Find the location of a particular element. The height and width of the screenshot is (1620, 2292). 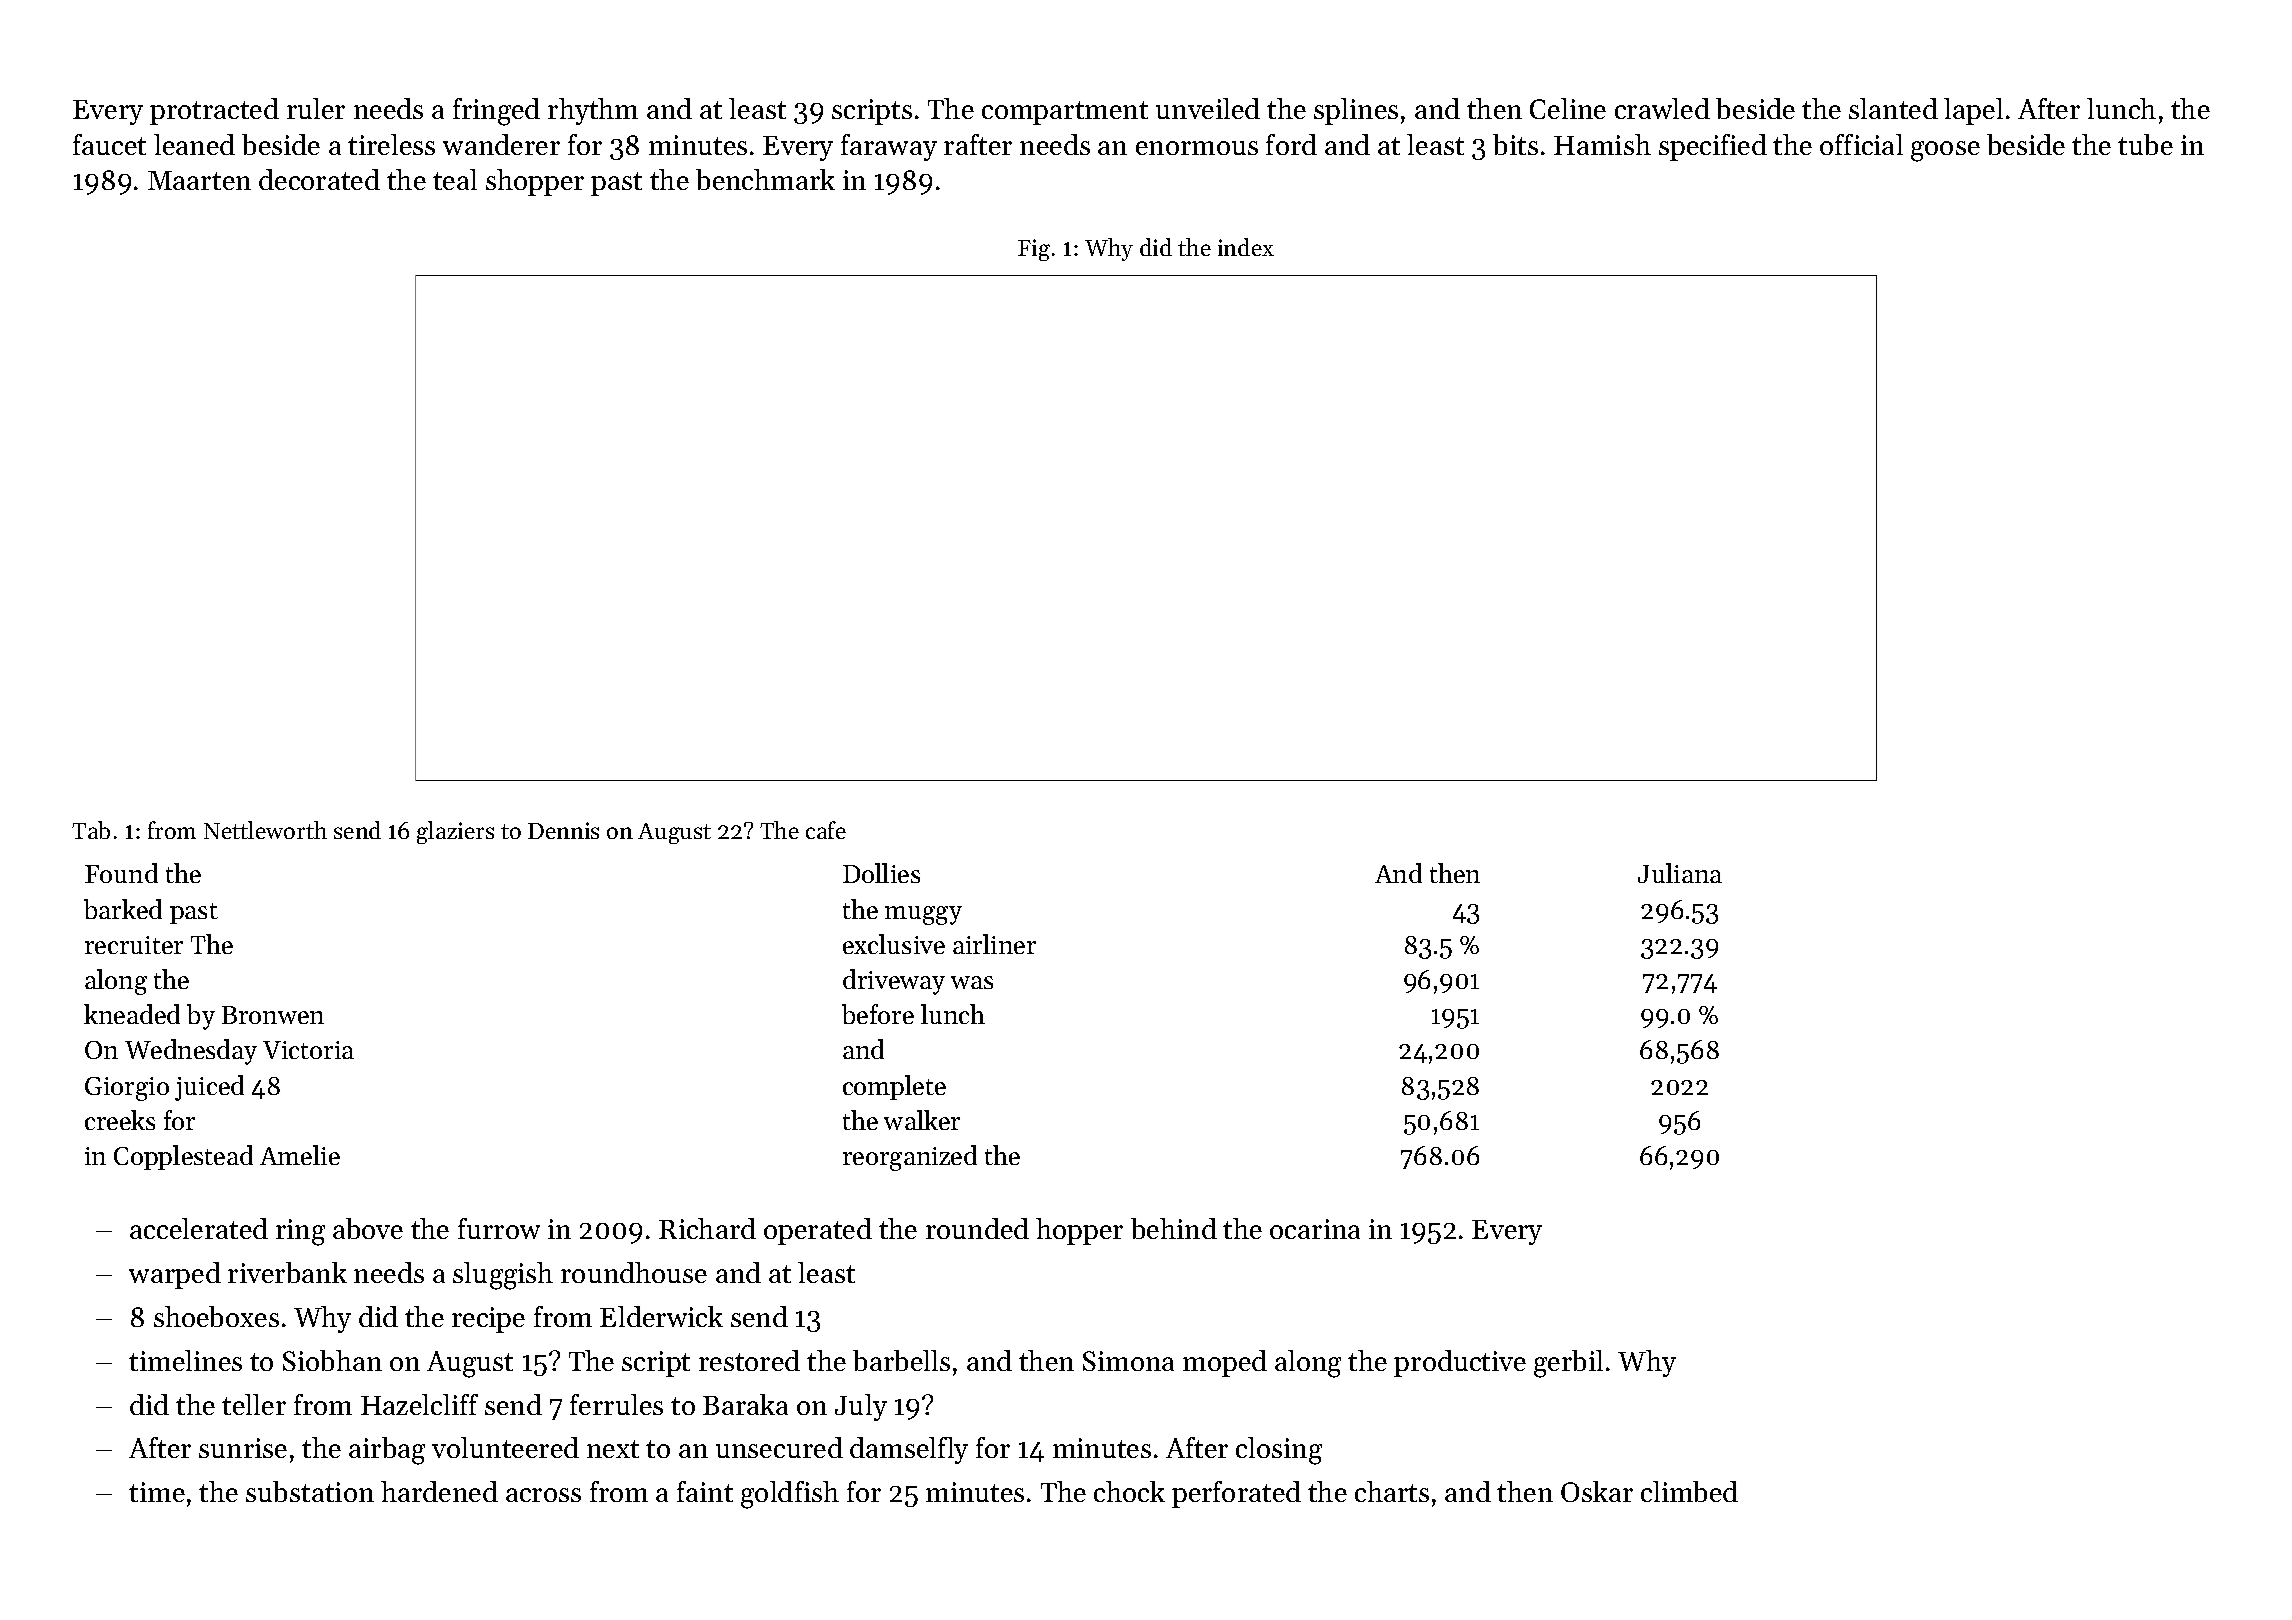

before is located at coordinates (878, 1014).
